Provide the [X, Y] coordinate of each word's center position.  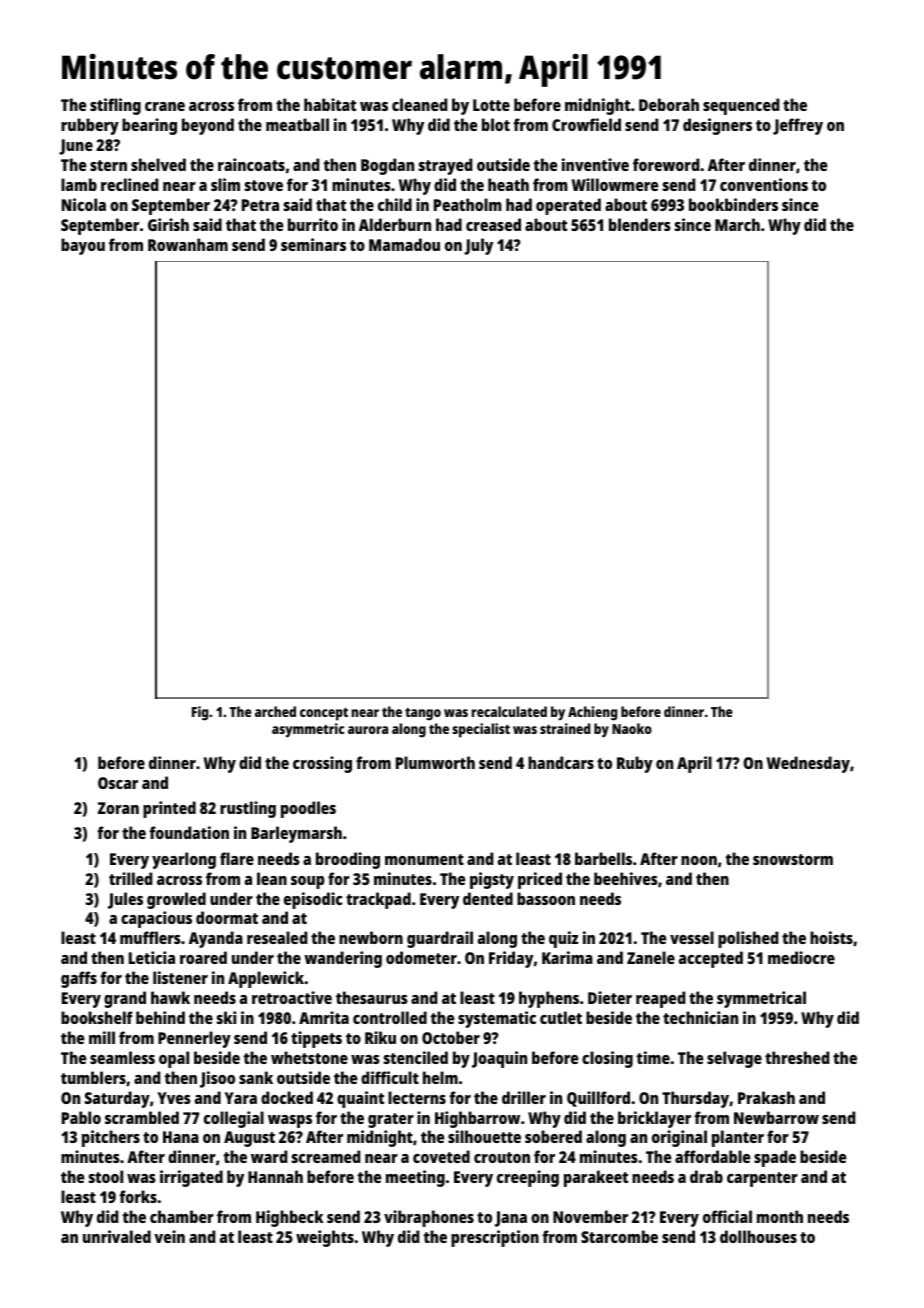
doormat [227, 917]
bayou [83, 246]
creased [493, 224]
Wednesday [808, 764]
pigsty [492, 880]
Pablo [81, 1117]
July [478, 246]
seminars [313, 244]
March [737, 224]
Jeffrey [798, 126]
